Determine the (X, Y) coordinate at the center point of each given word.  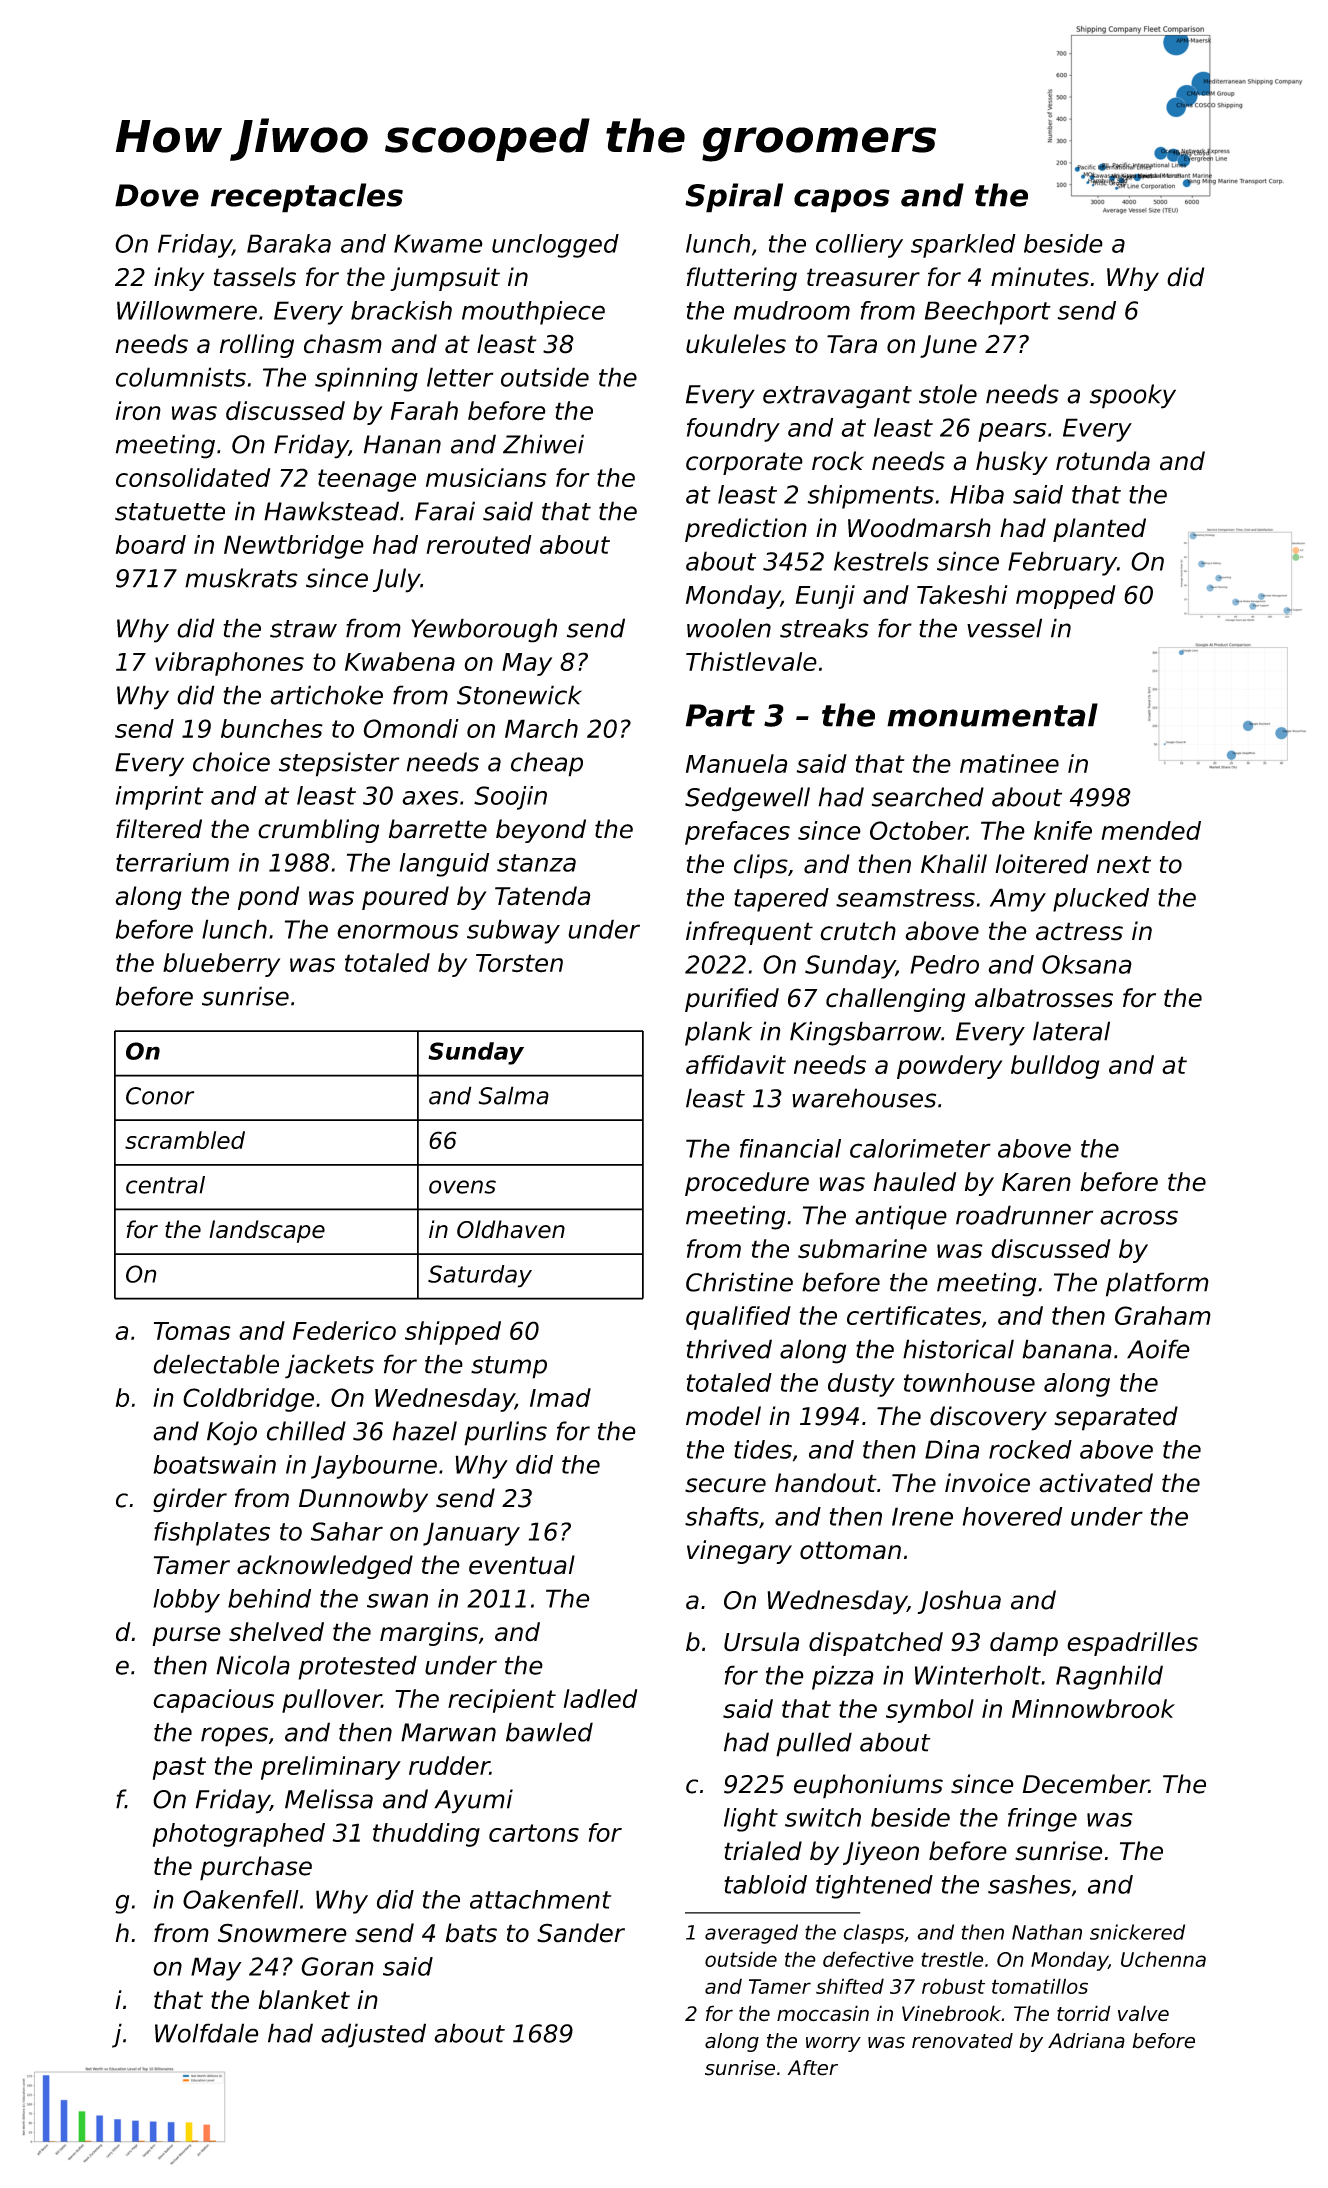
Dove (157, 195)
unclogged (555, 246)
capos (842, 201)
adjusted (373, 2035)
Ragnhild (1109, 1677)
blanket (304, 2000)
